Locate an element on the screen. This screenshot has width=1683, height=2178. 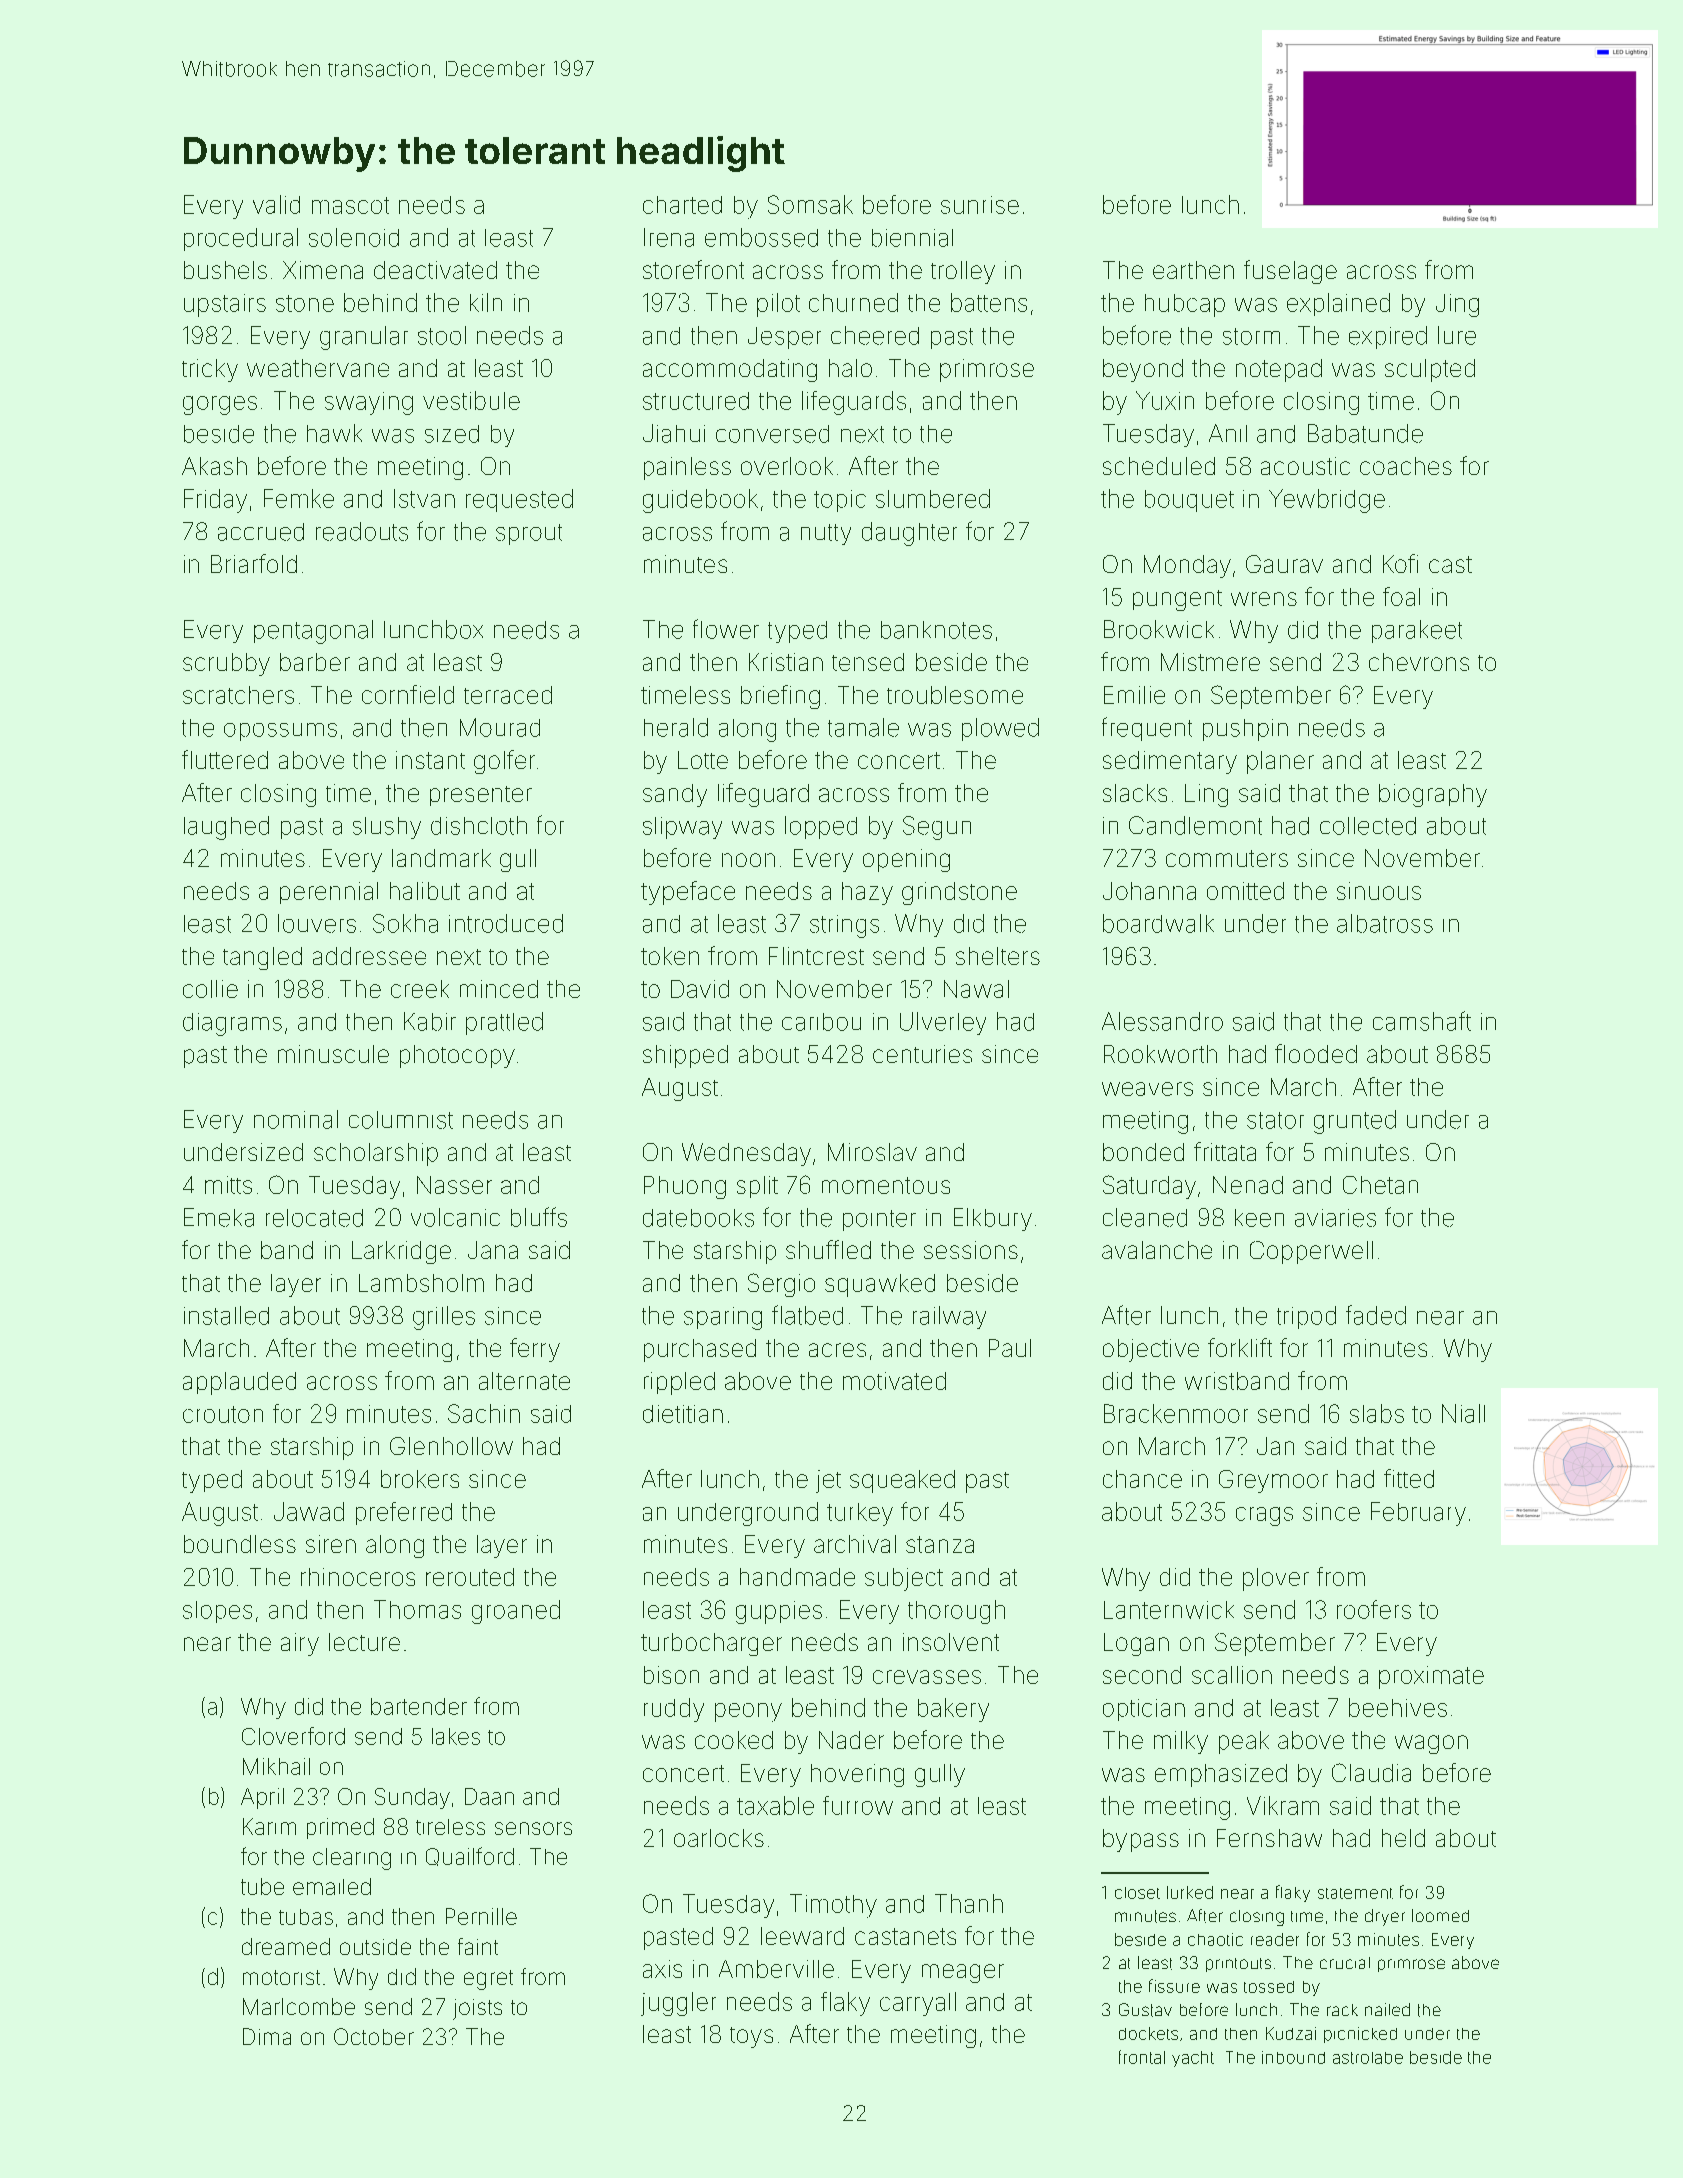
carryall is located at coordinates (918, 2004).
